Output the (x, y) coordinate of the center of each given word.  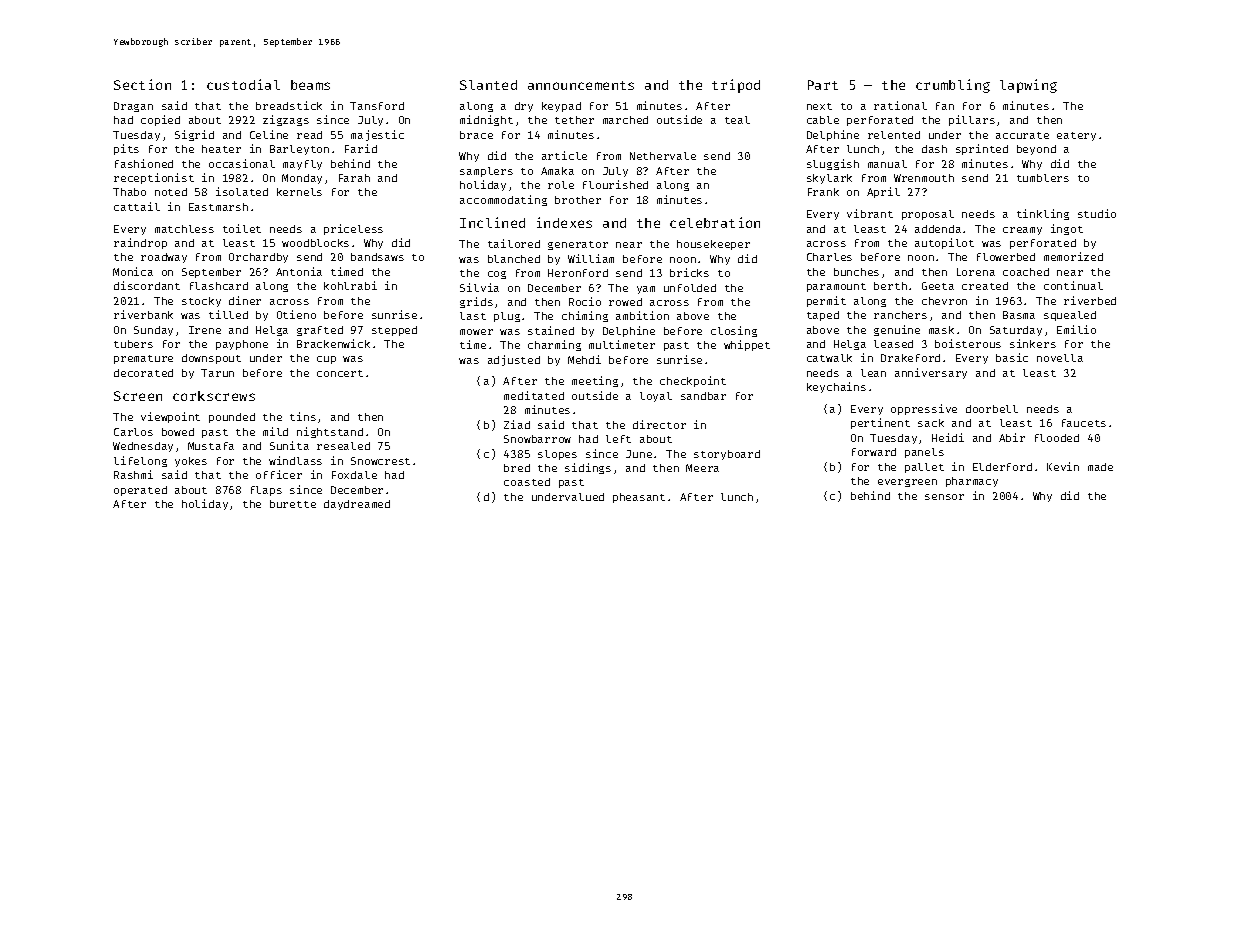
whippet (747, 345)
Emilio (1076, 329)
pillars (972, 120)
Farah (354, 178)
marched (625, 120)
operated (140, 491)
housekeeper (713, 245)
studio (1097, 213)
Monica (133, 271)
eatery (1076, 136)
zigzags (286, 120)
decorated (143, 373)
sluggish (833, 164)
